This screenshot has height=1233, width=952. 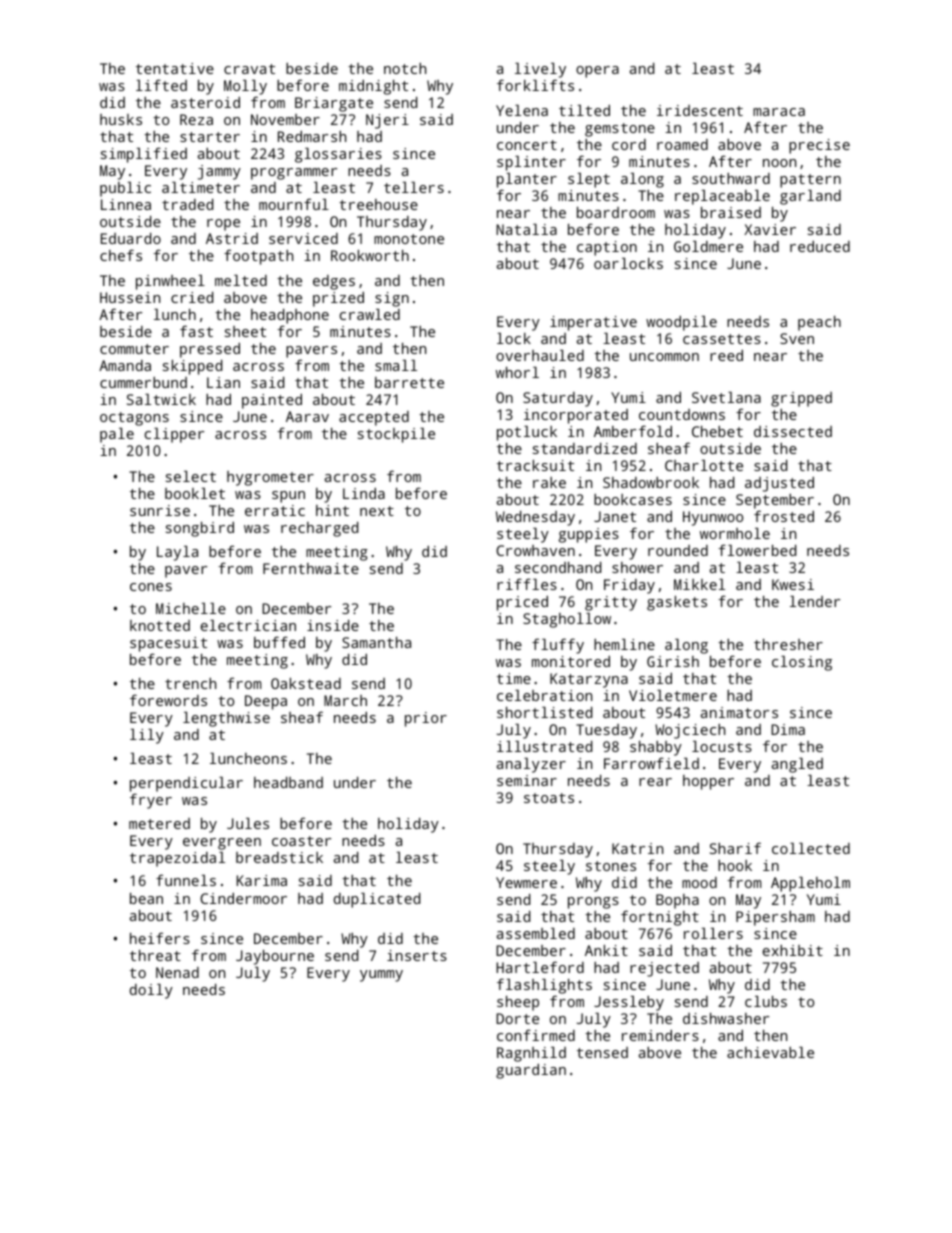 I want to click on notch, so click(x=405, y=68).
